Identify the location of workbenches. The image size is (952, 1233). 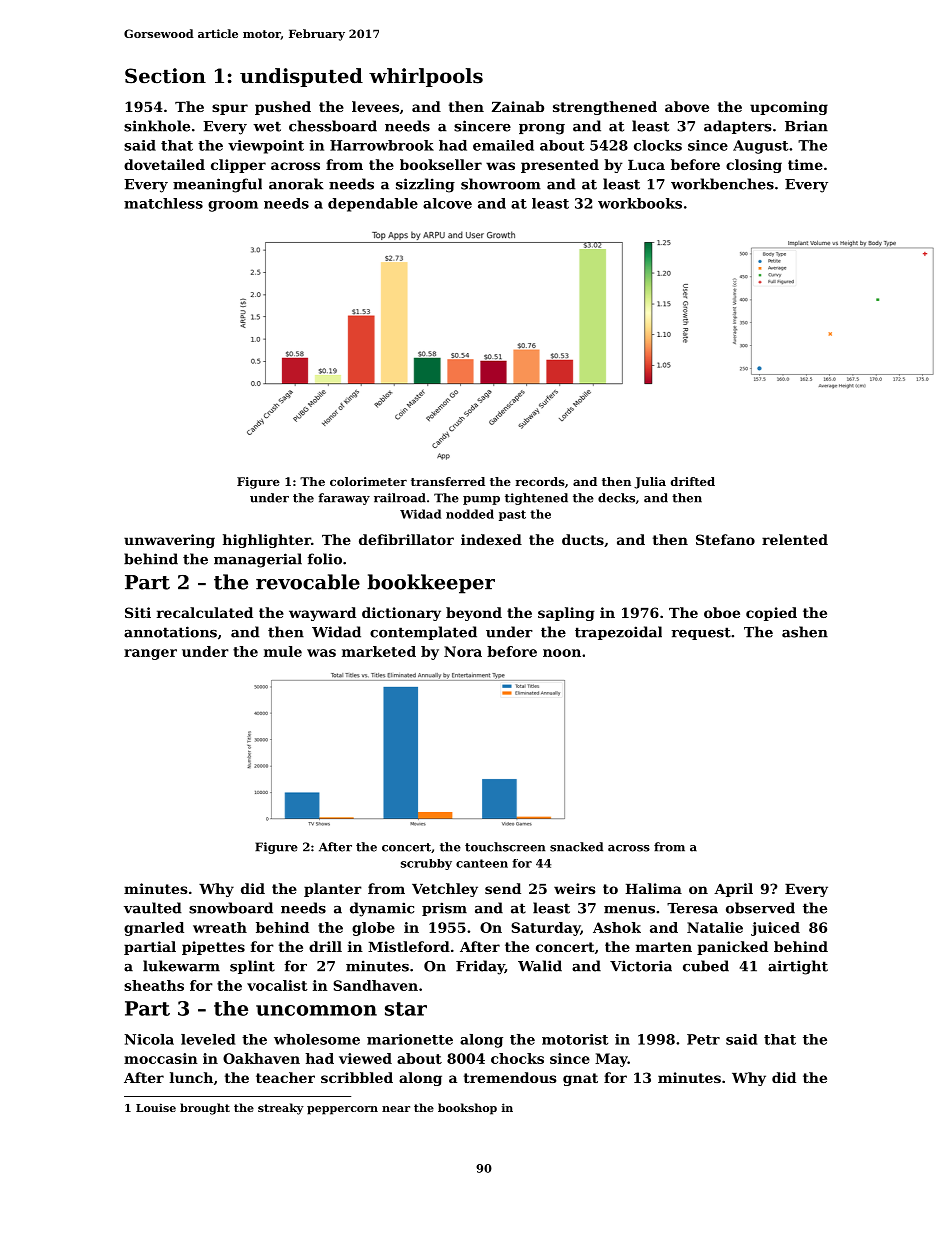
(722, 184).
